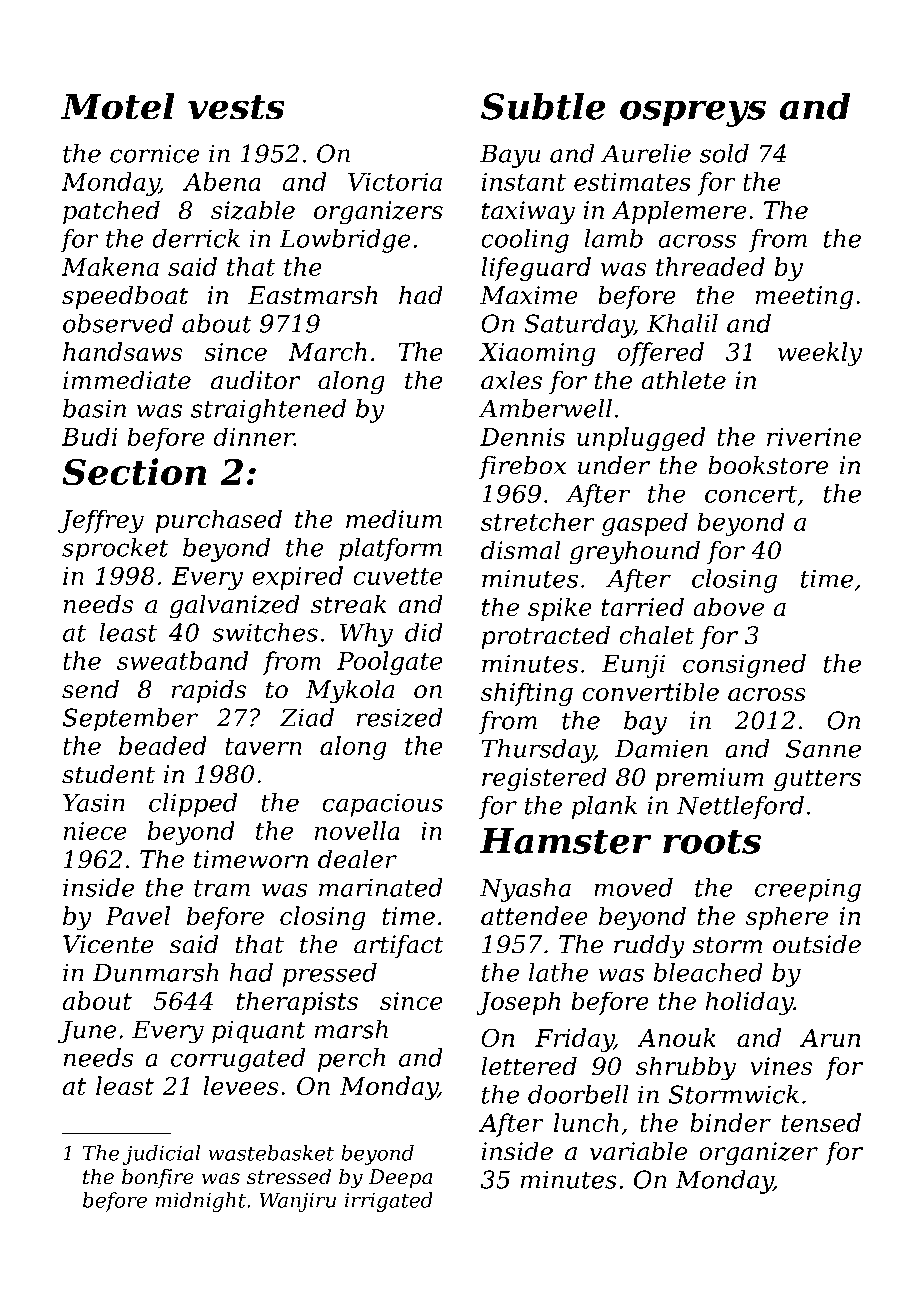 The image size is (924, 1311). Describe the element at coordinates (728, 606) in the document. I see `above` at that location.
